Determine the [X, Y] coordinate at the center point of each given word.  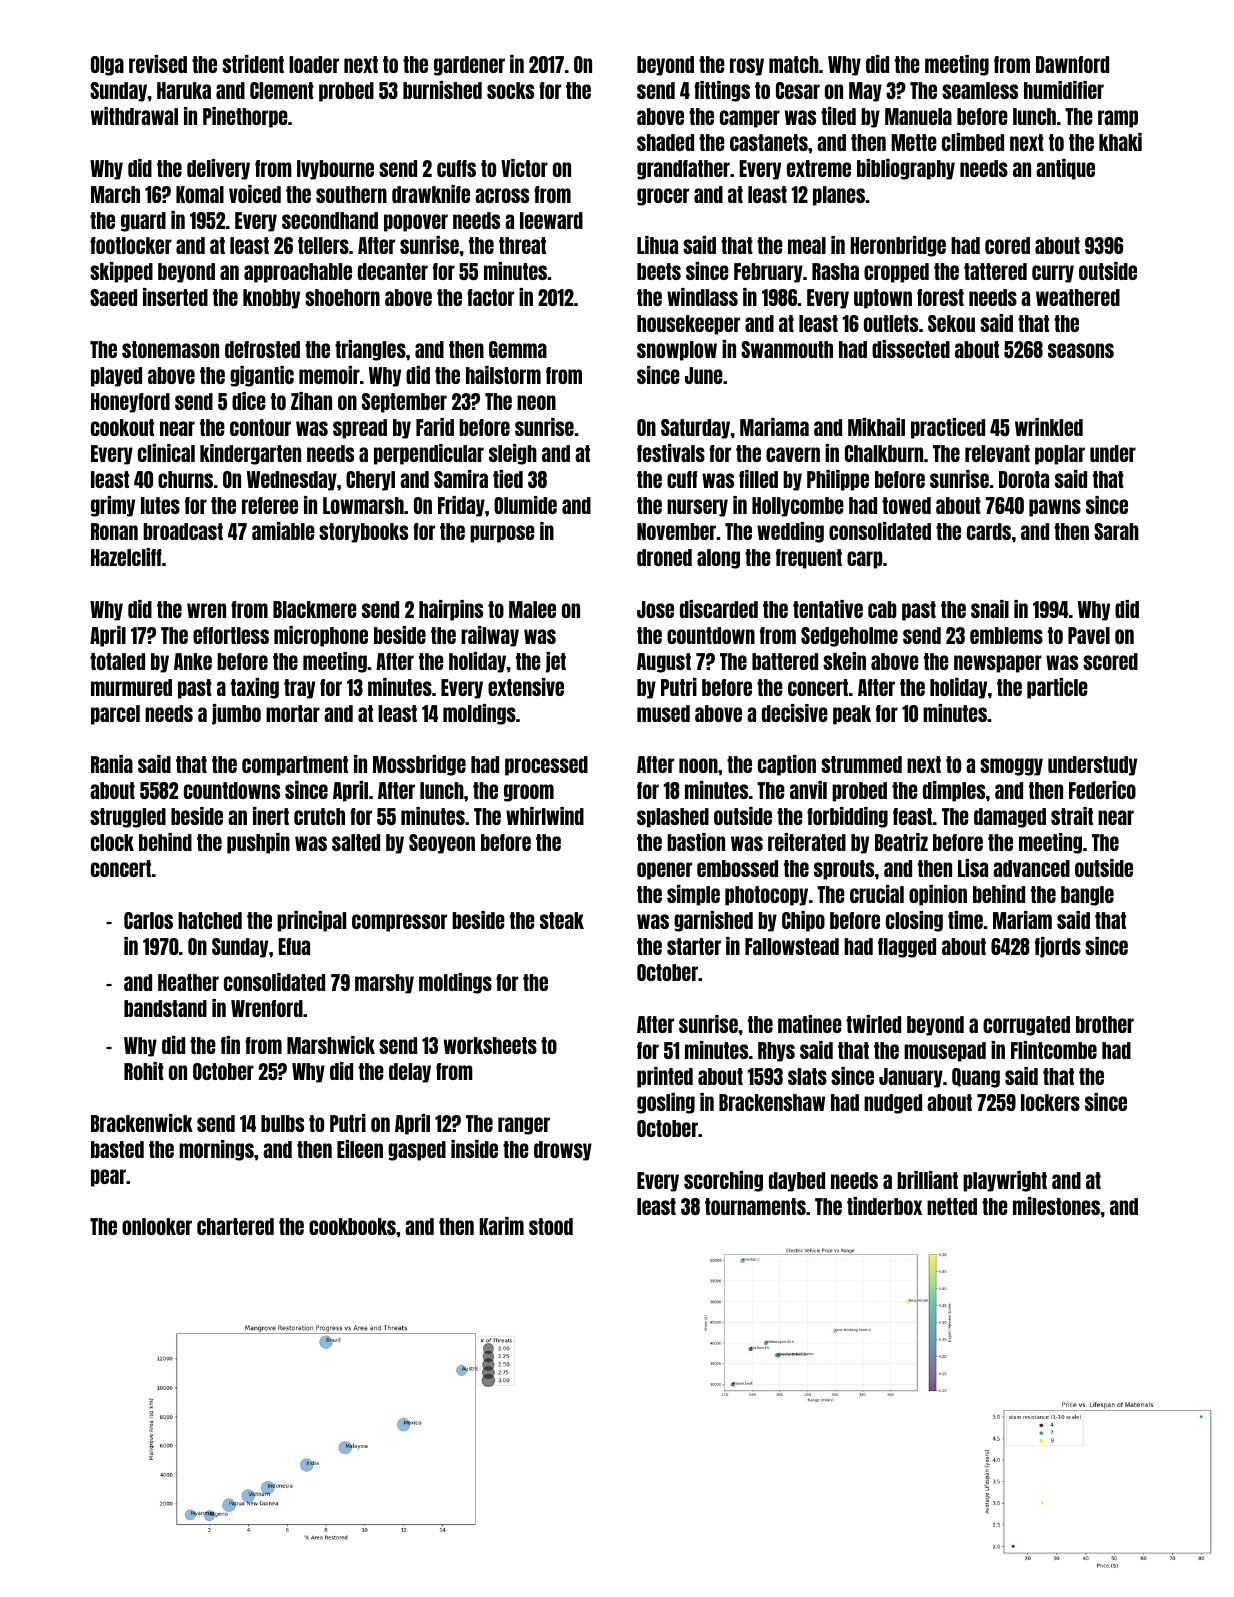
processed [546, 766]
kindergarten [250, 454]
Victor [524, 168]
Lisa [973, 868]
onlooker [157, 1226]
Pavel [1089, 635]
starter [694, 946]
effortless [231, 635]
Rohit [144, 1071]
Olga [107, 66]
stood [551, 1226]
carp [865, 560]
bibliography [906, 169]
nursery [697, 508]
